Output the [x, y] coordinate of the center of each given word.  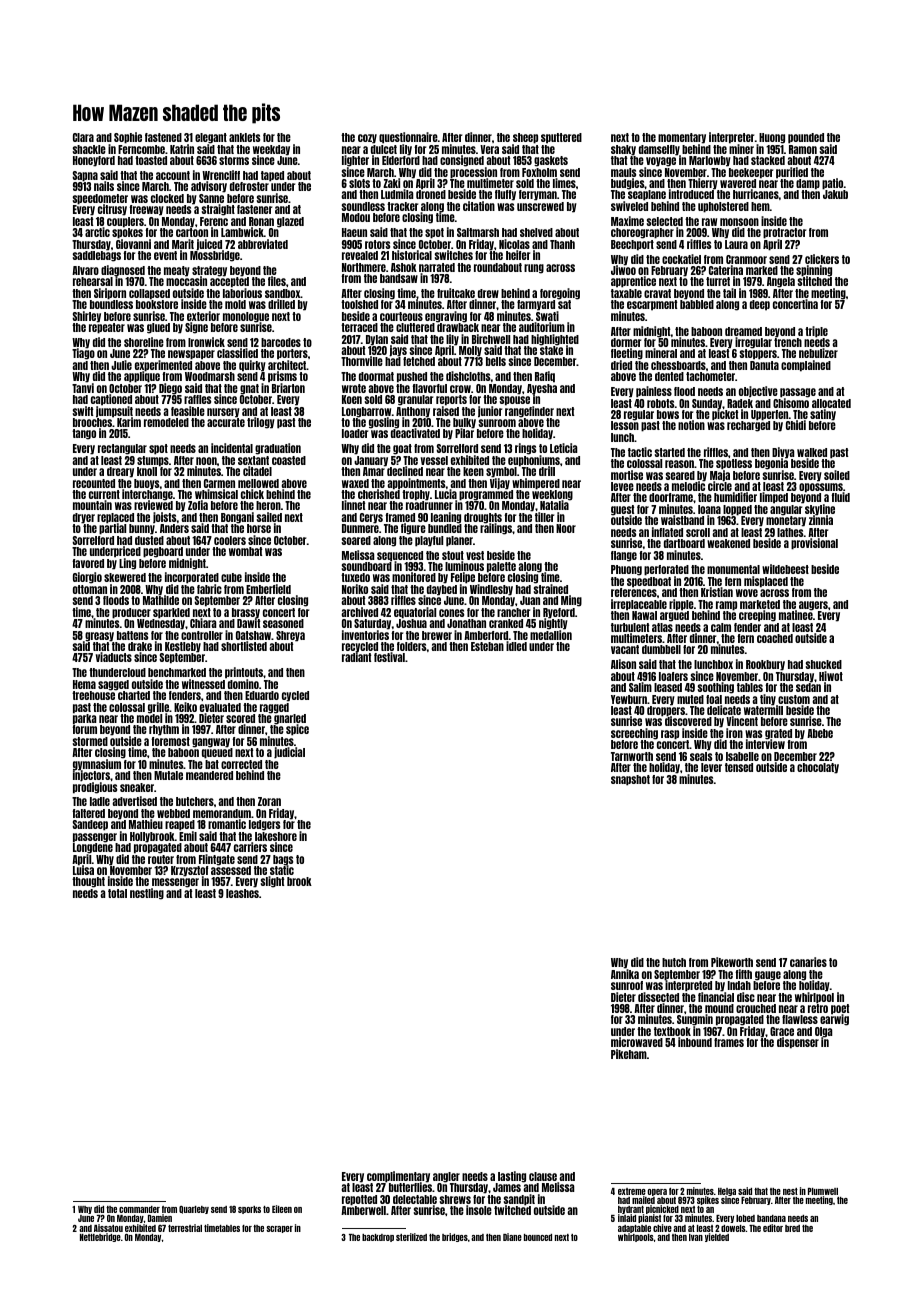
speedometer [100, 199]
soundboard [367, 566]
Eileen [282, 1209]
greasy [99, 637]
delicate [724, 710]
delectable [415, 1199]
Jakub [835, 194]
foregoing [560, 294]
